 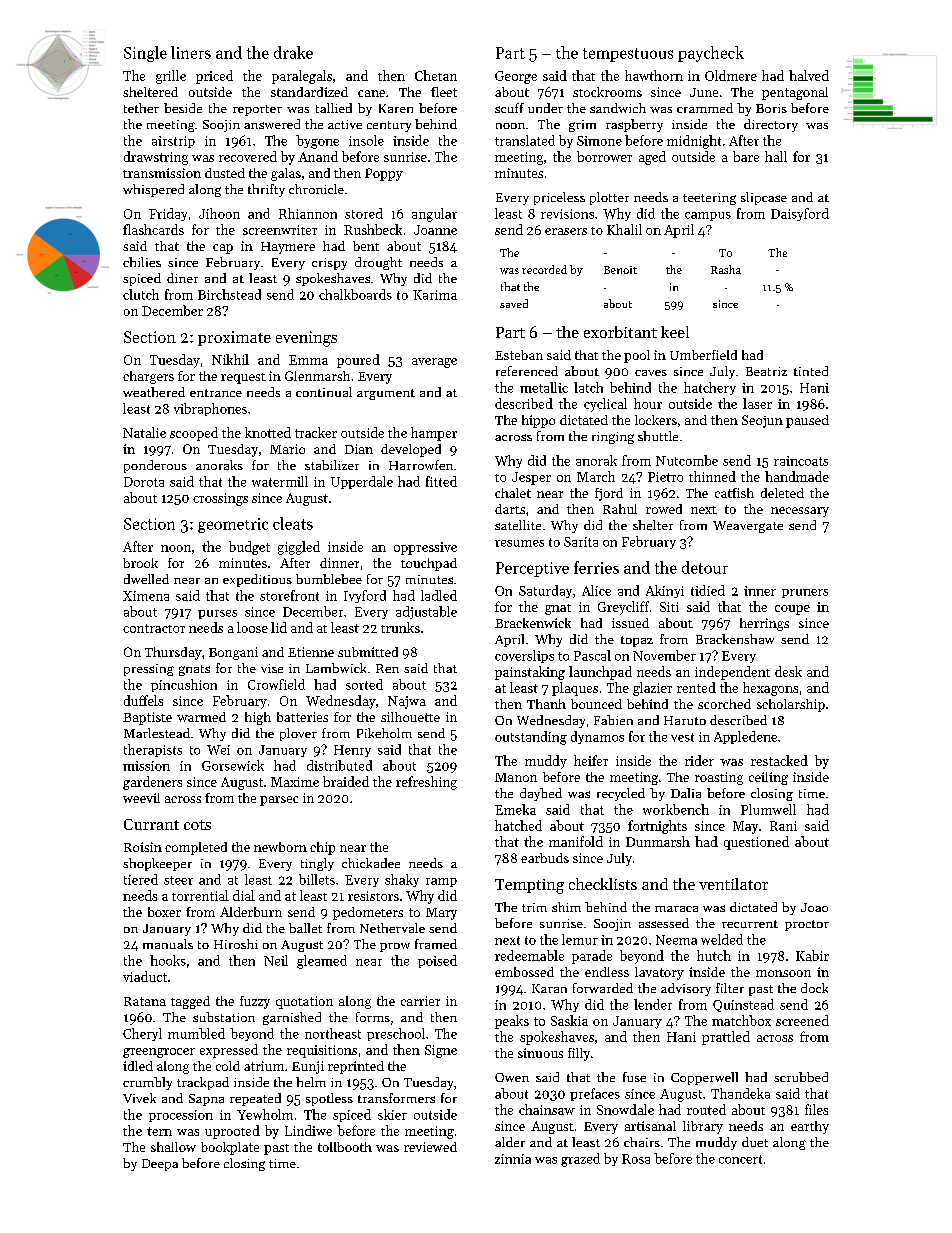 What do you see at coordinates (371, 93) in the screenshot?
I see `cane` at bounding box center [371, 93].
